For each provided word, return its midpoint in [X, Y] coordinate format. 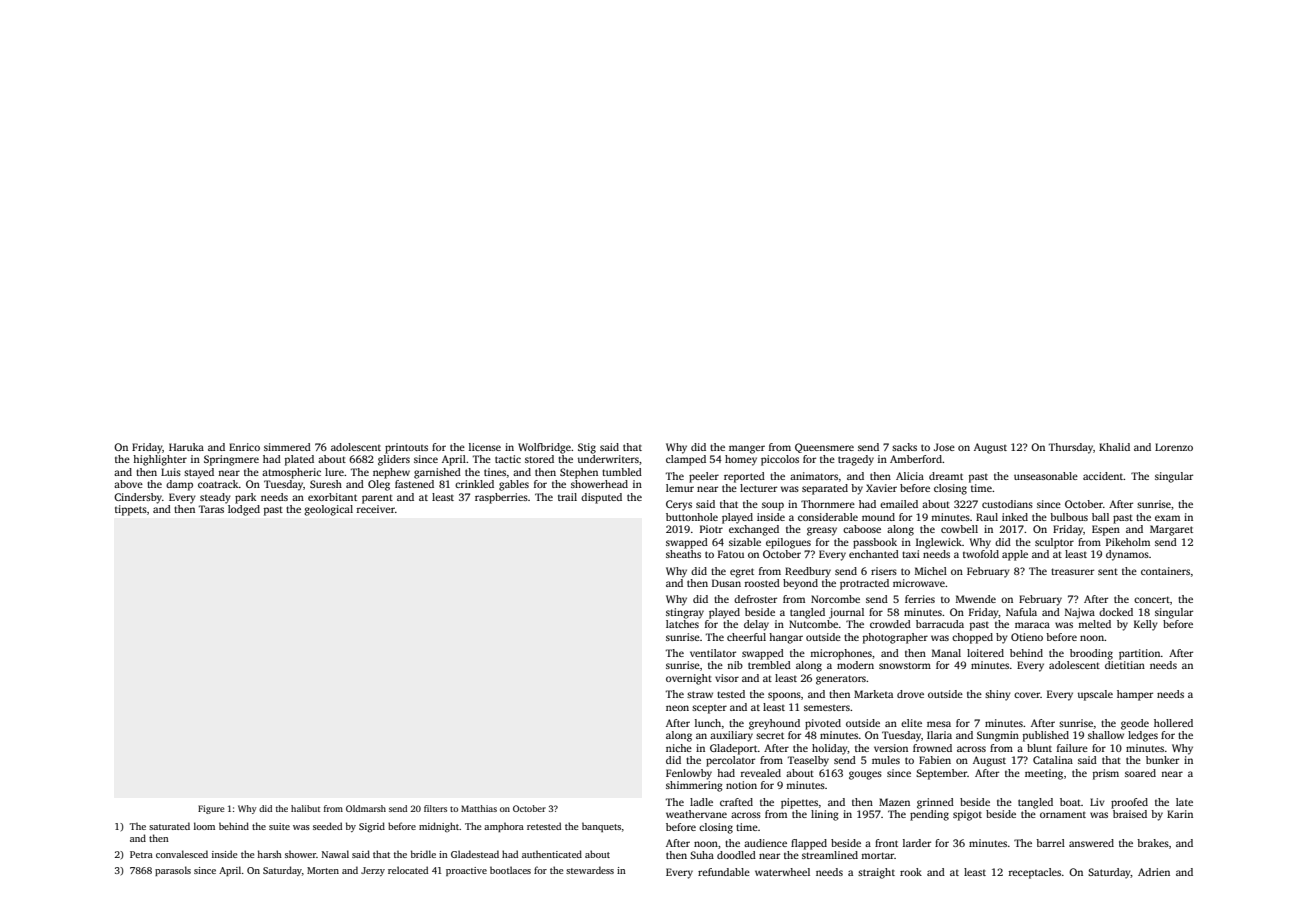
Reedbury [808, 572]
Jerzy [373, 871]
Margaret [1171, 530]
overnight [689, 679]
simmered [287, 447]
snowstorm [905, 665]
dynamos [1127, 555]
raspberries [501, 498]
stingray [685, 613]
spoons [784, 696]
